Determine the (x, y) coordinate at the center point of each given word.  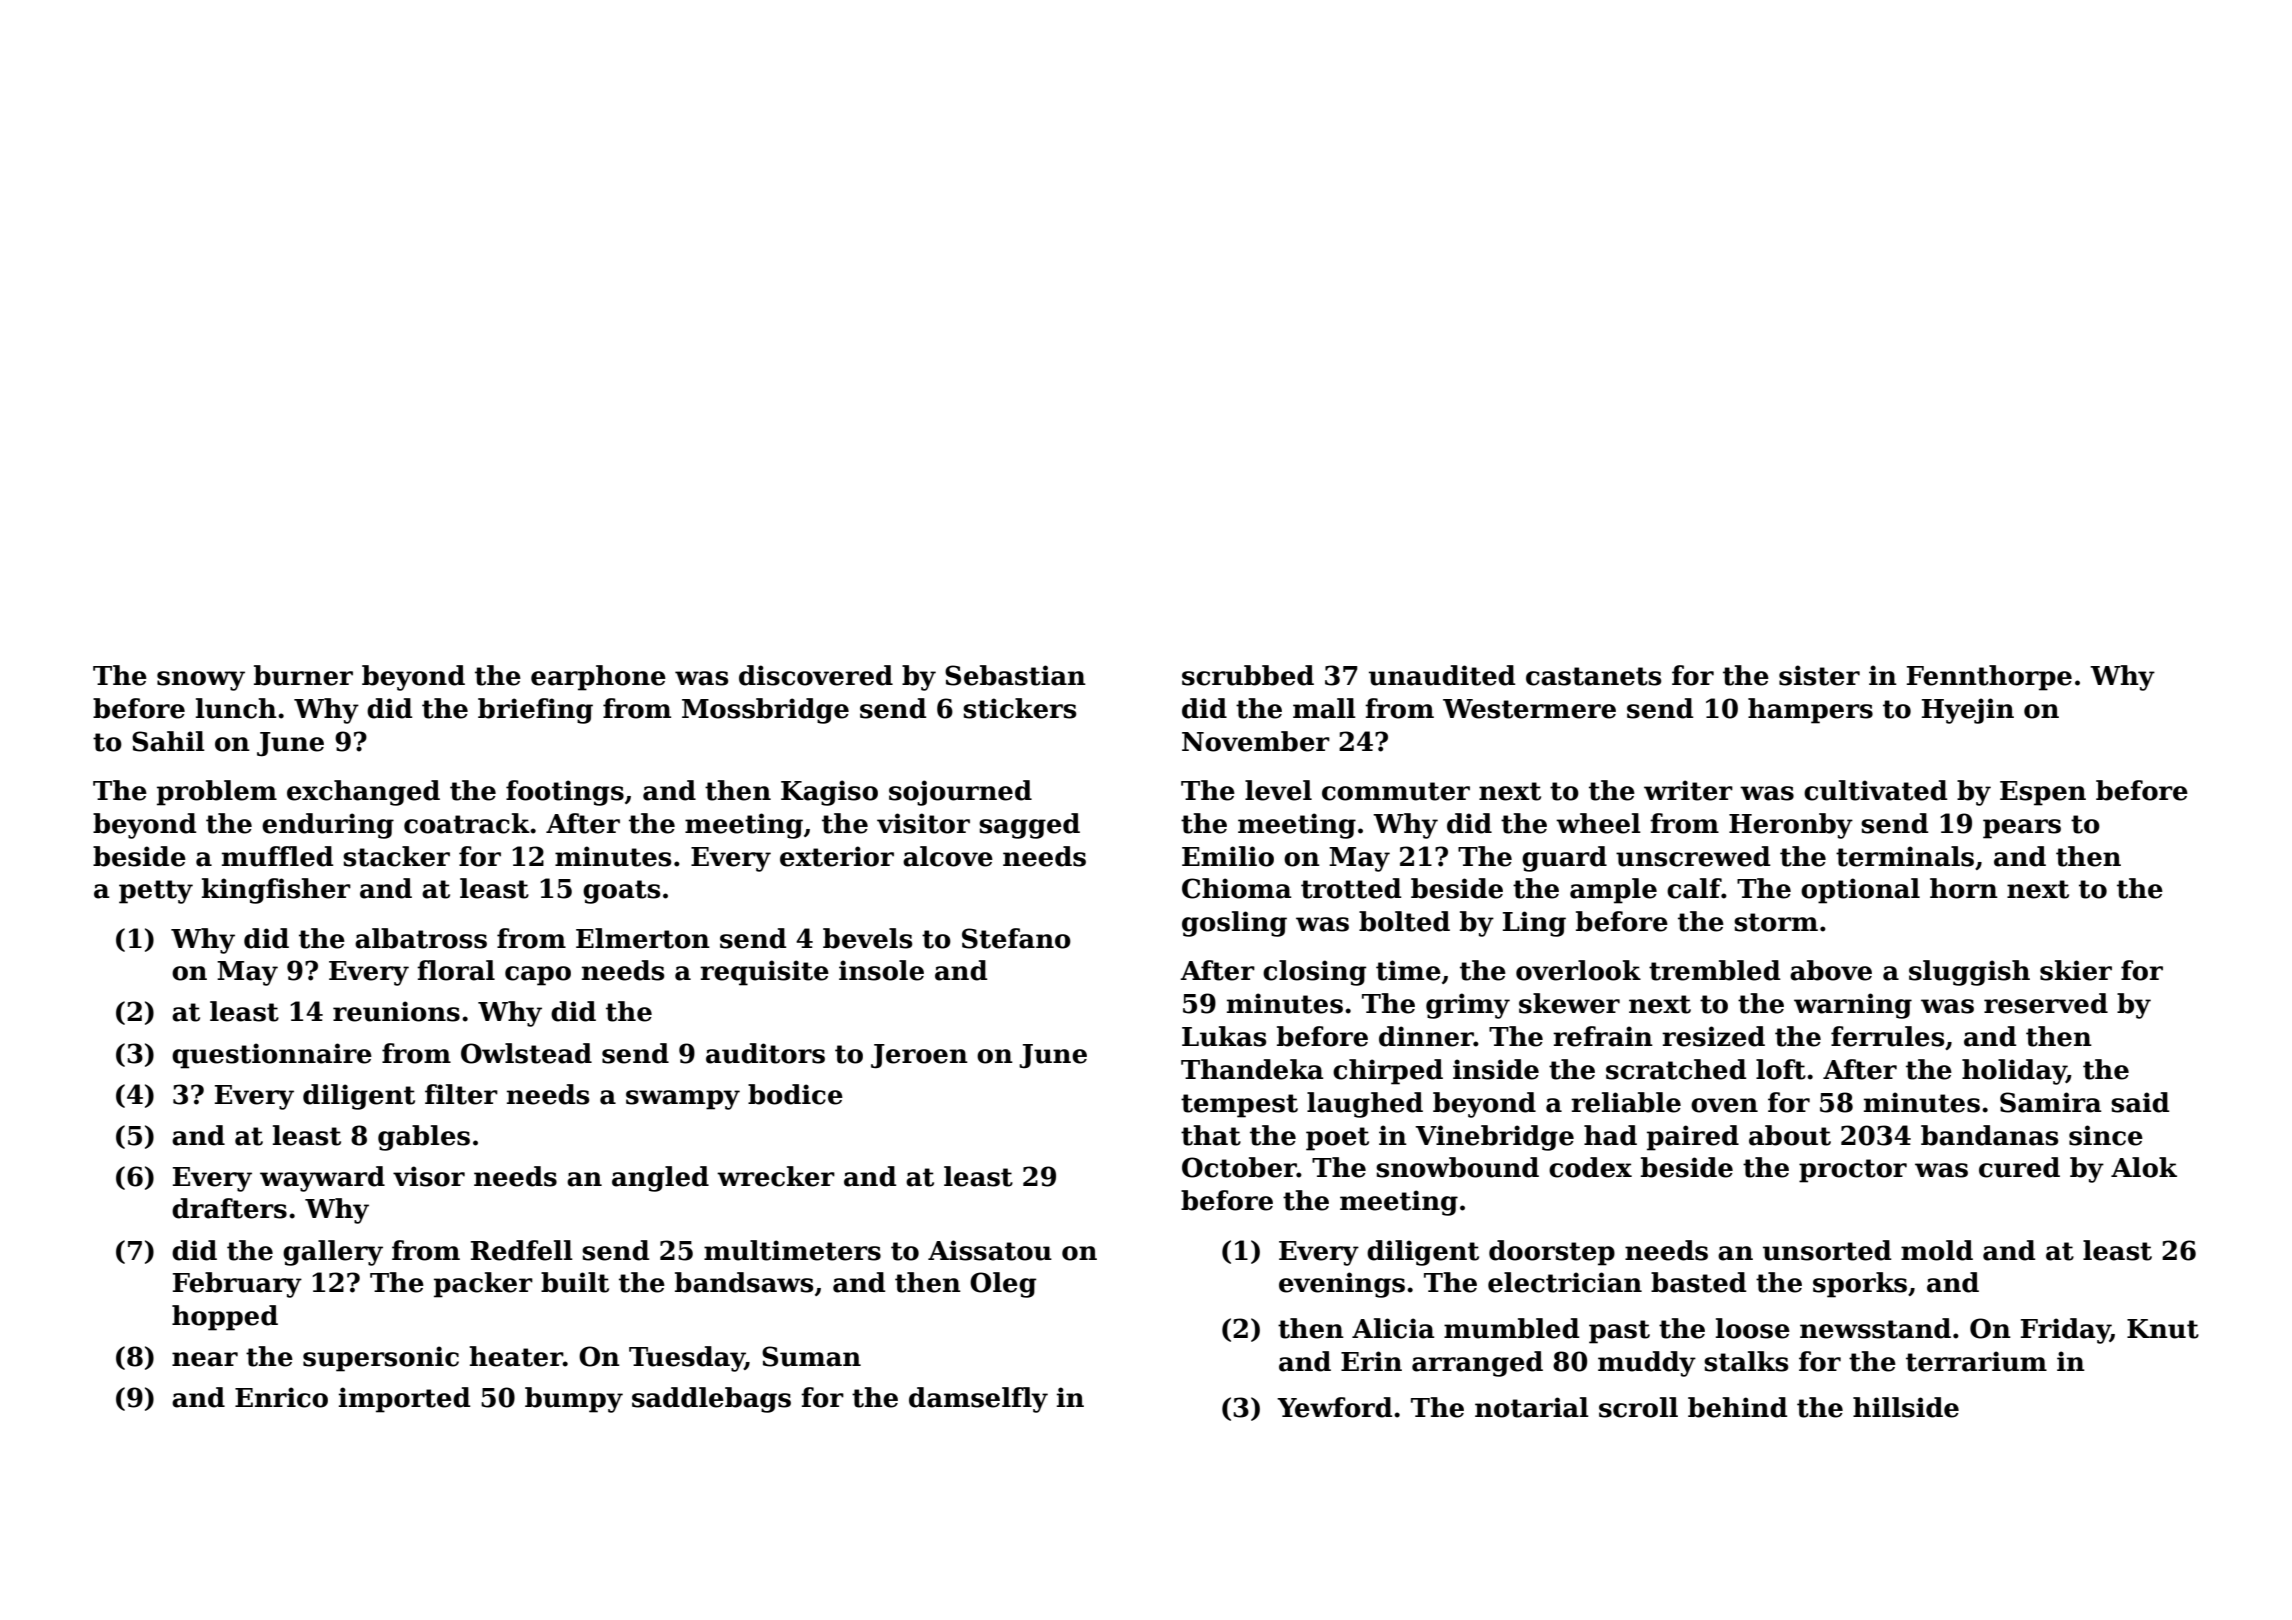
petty (156, 892)
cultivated (1876, 790)
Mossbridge (765, 711)
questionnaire (272, 1056)
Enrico (281, 1397)
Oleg (1003, 1285)
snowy (201, 681)
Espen (2043, 793)
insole (881, 970)
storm (1776, 922)
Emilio (1228, 856)
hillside (1906, 1407)
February (237, 1285)
